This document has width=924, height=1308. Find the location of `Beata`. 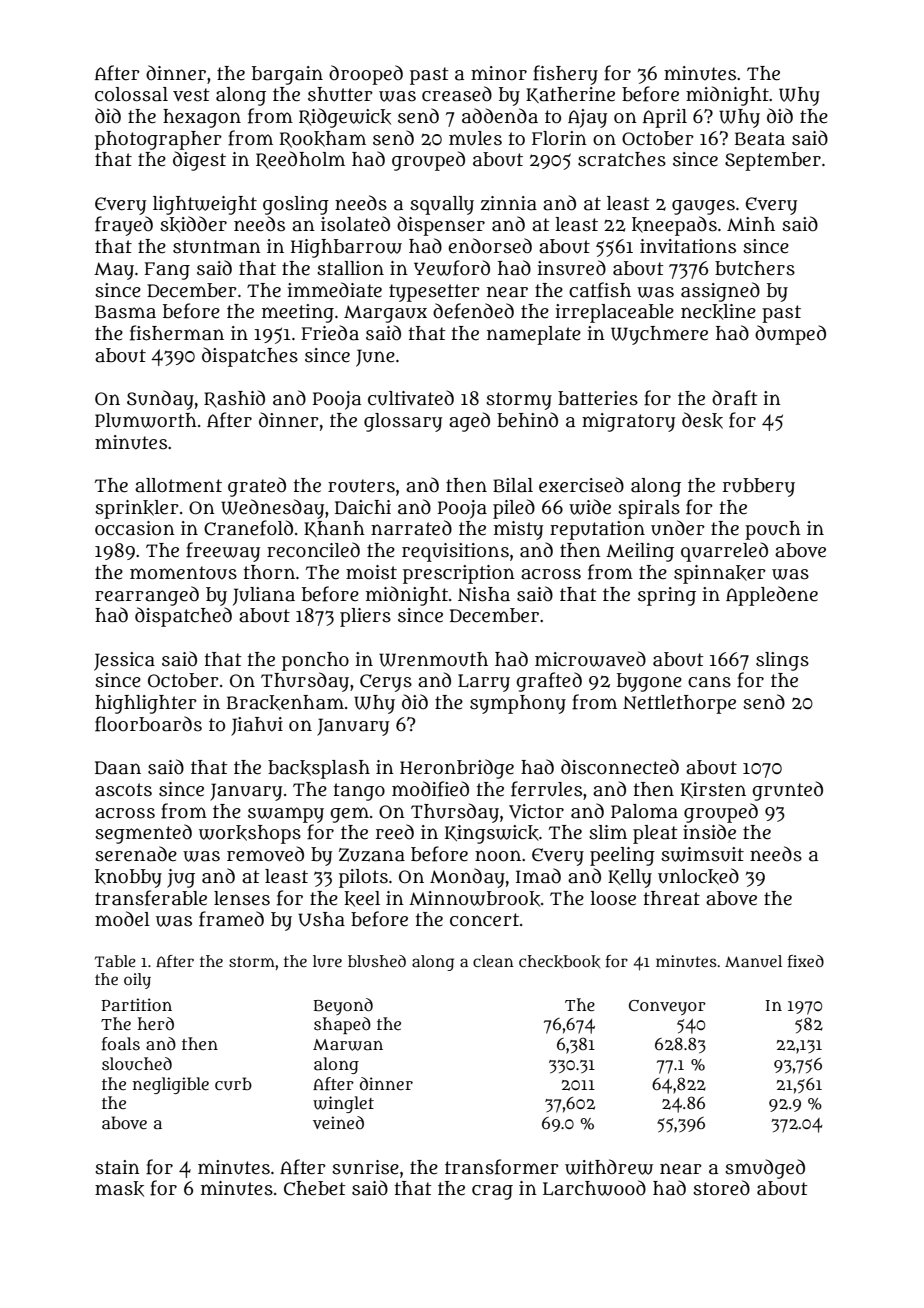

Beata is located at coordinates (760, 139).
